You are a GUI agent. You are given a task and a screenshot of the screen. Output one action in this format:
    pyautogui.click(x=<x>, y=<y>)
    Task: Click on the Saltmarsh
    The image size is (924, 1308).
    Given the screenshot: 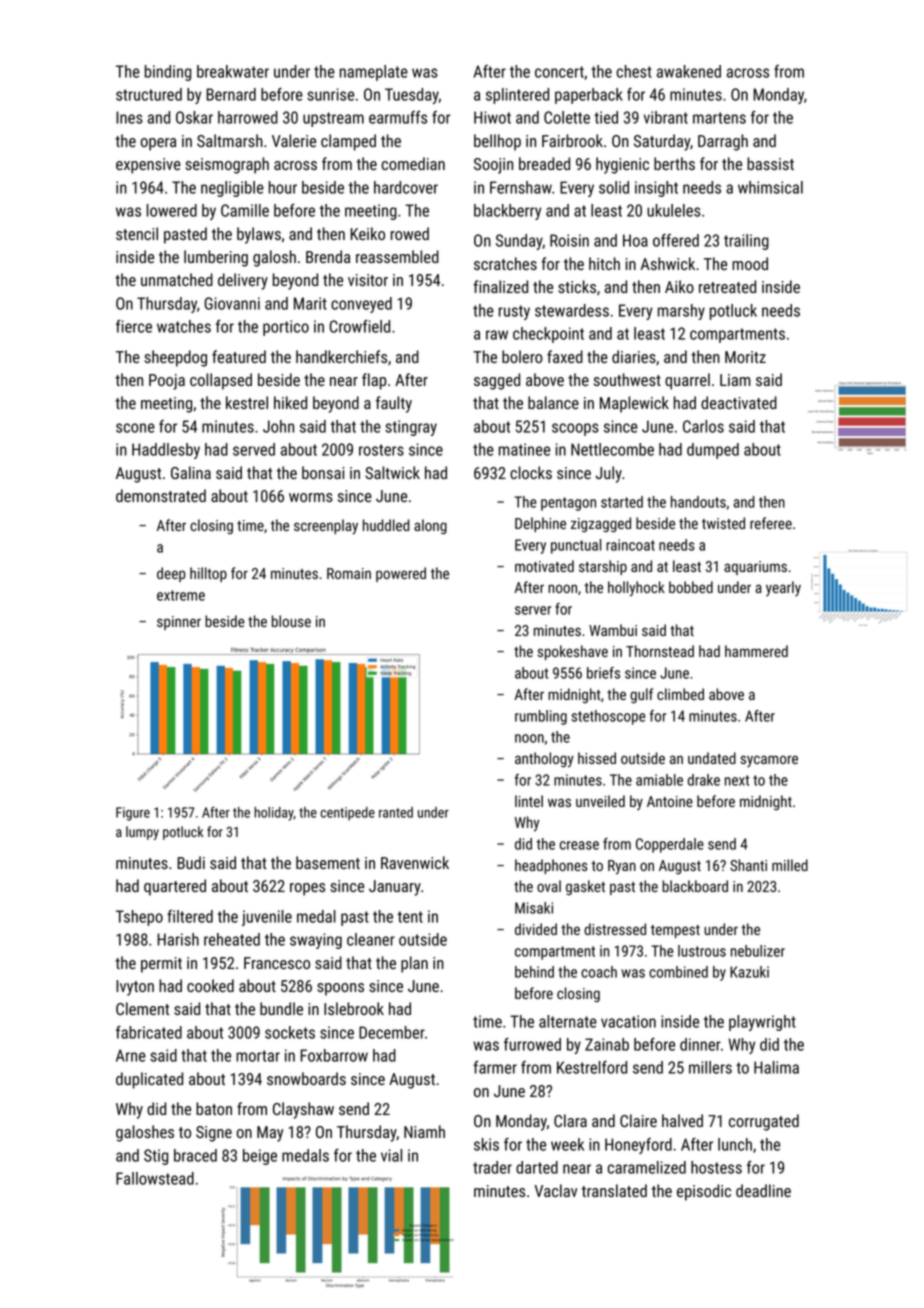 What is the action you would take?
    pyautogui.click(x=230, y=140)
